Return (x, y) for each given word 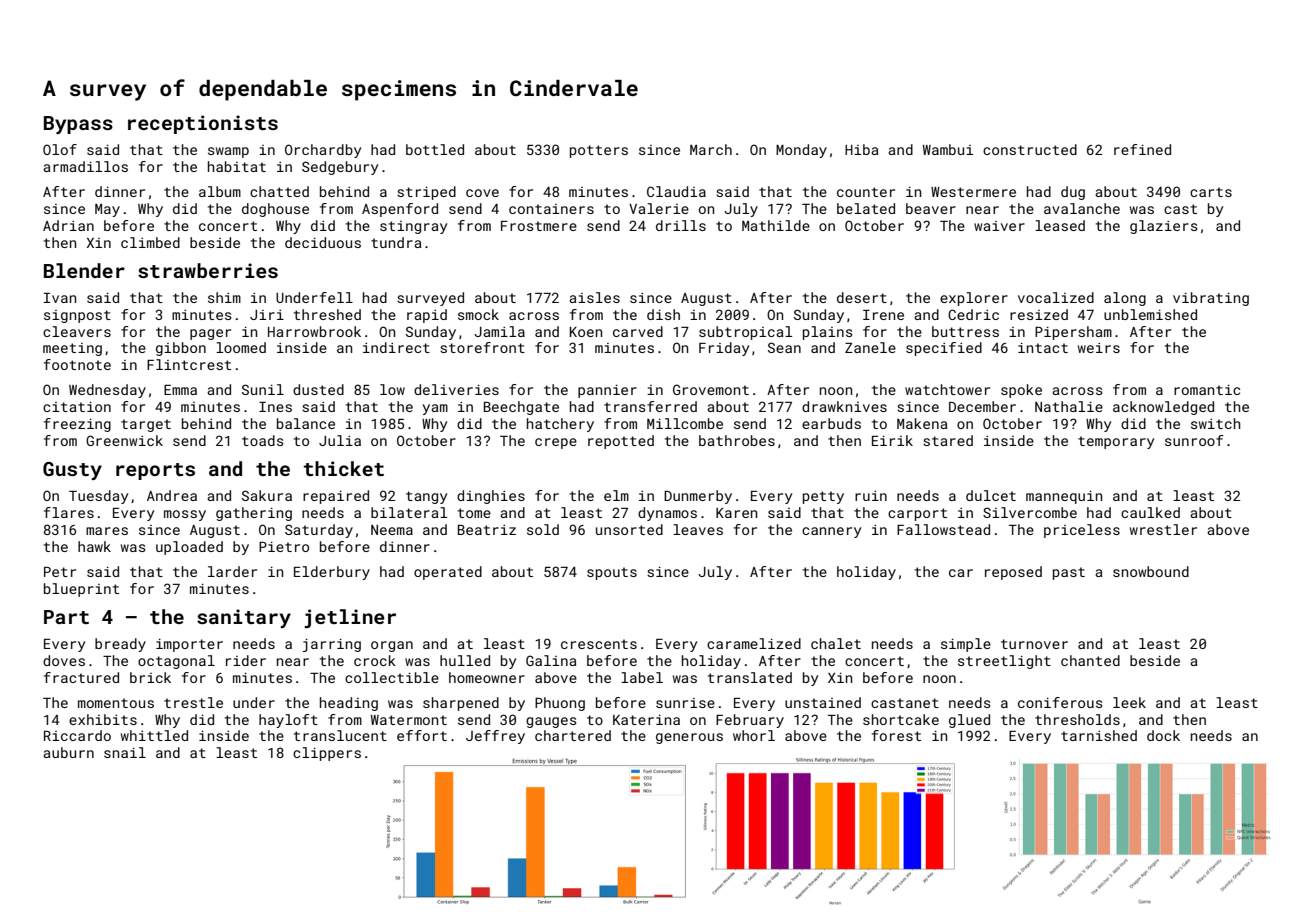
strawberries (208, 270)
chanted (1090, 660)
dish (663, 314)
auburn (68, 752)
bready (120, 645)
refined (1142, 149)
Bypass (78, 125)
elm (616, 495)
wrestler (1163, 529)
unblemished (1150, 314)
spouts (612, 573)
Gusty (72, 471)
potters (599, 151)
